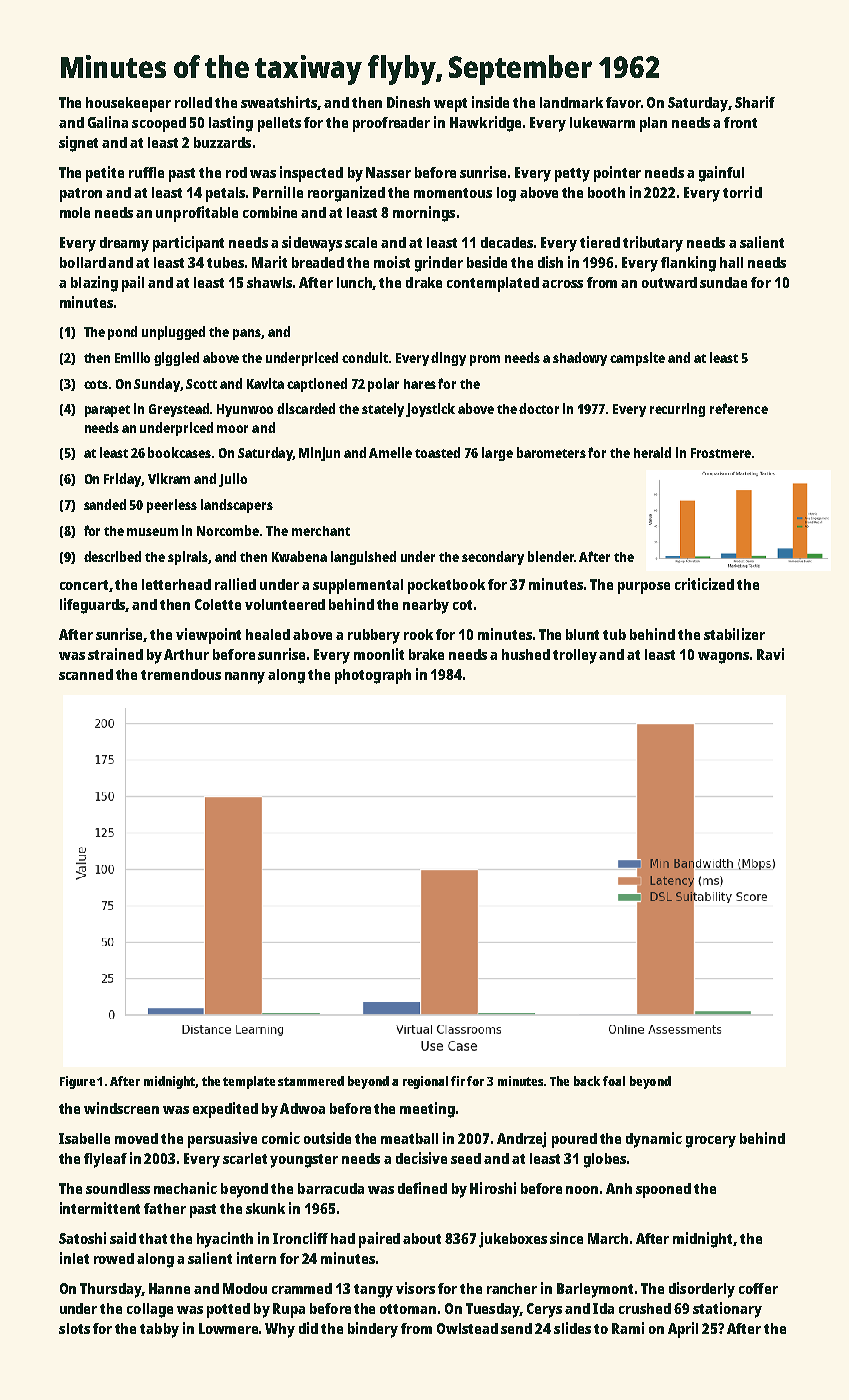 The image size is (849, 1400). Describe the element at coordinates (74, 1258) in the document. I see `inlet` at that location.
